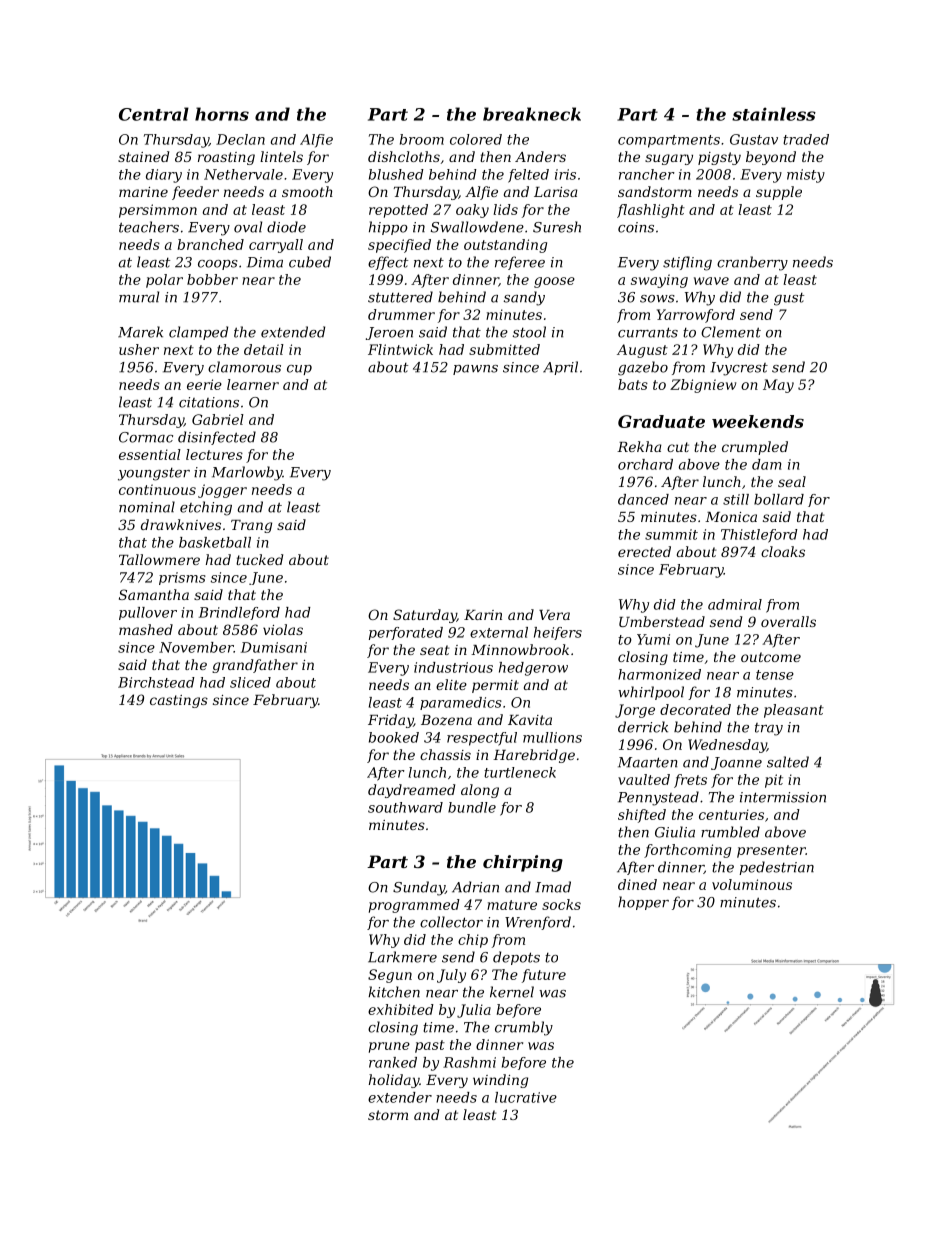 The height and width of the screenshot is (1233, 952). What do you see at coordinates (752, 884) in the screenshot?
I see `voluminous` at bounding box center [752, 884].
